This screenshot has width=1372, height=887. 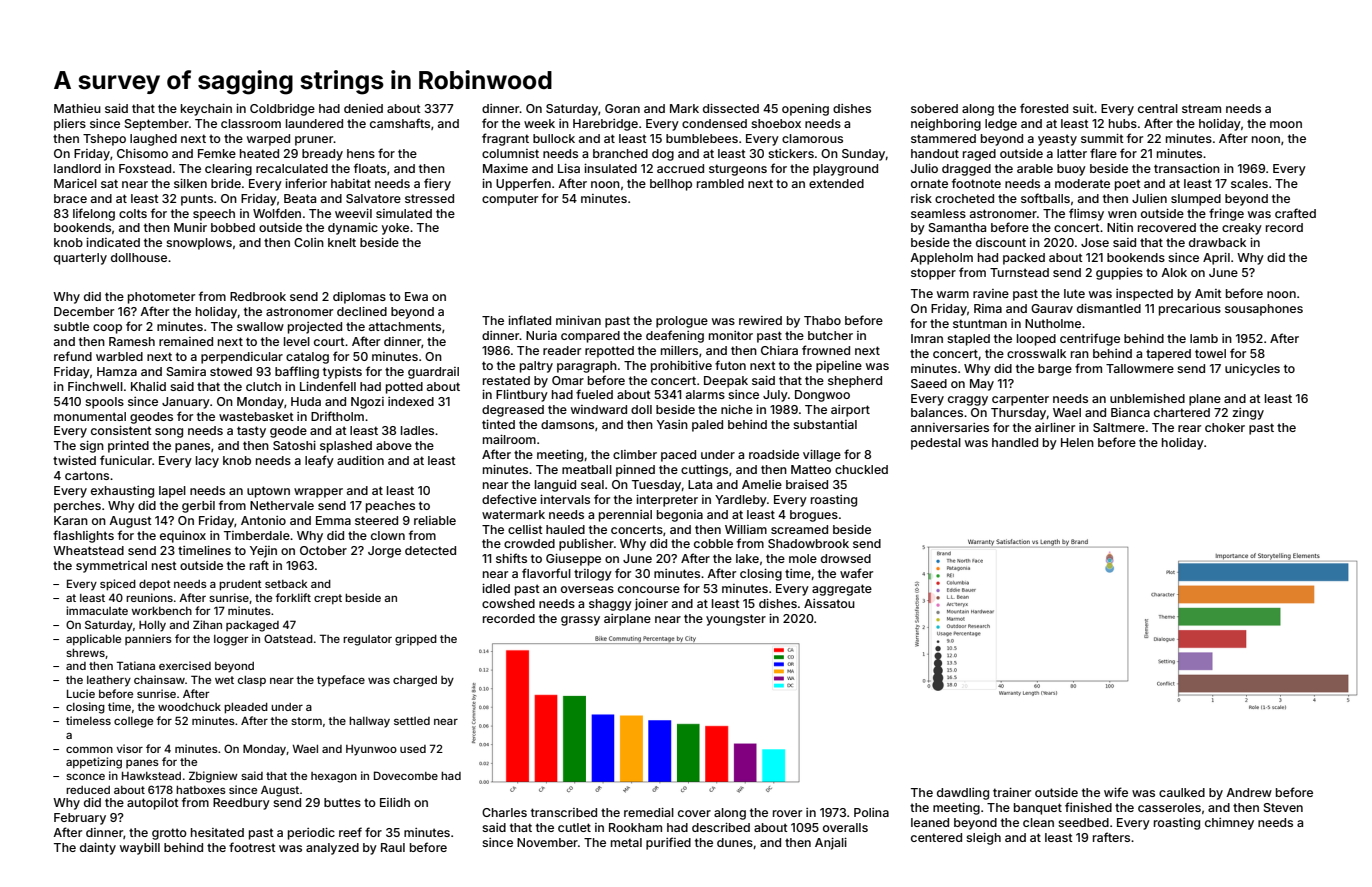 I want to click on Mathieu, so click(x=77, y=108).
